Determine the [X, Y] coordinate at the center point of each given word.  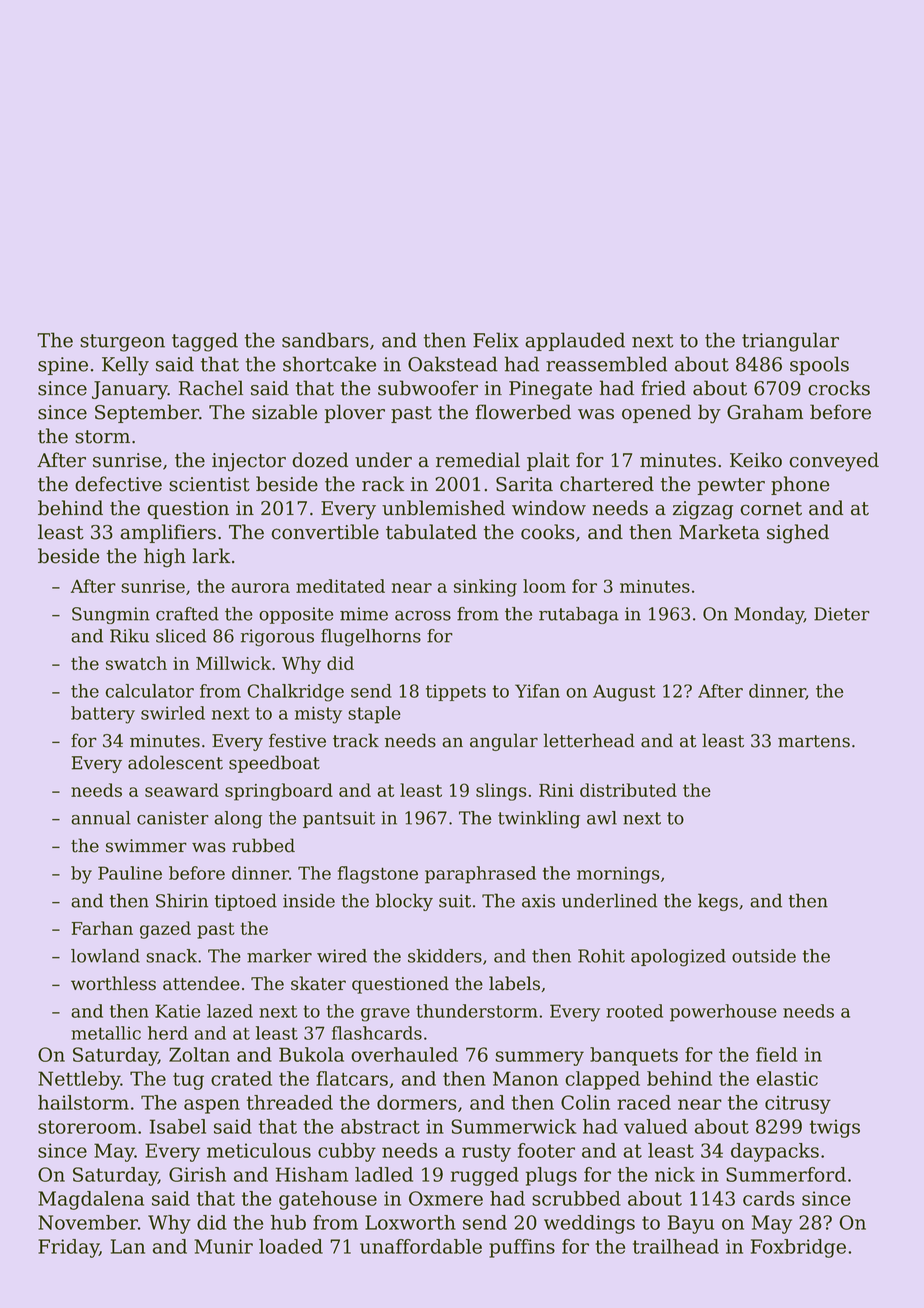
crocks [839, 388]
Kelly [125, 366]
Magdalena [91, 1200]
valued [655, 1126]
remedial [478, 460]
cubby [347, 1152]
